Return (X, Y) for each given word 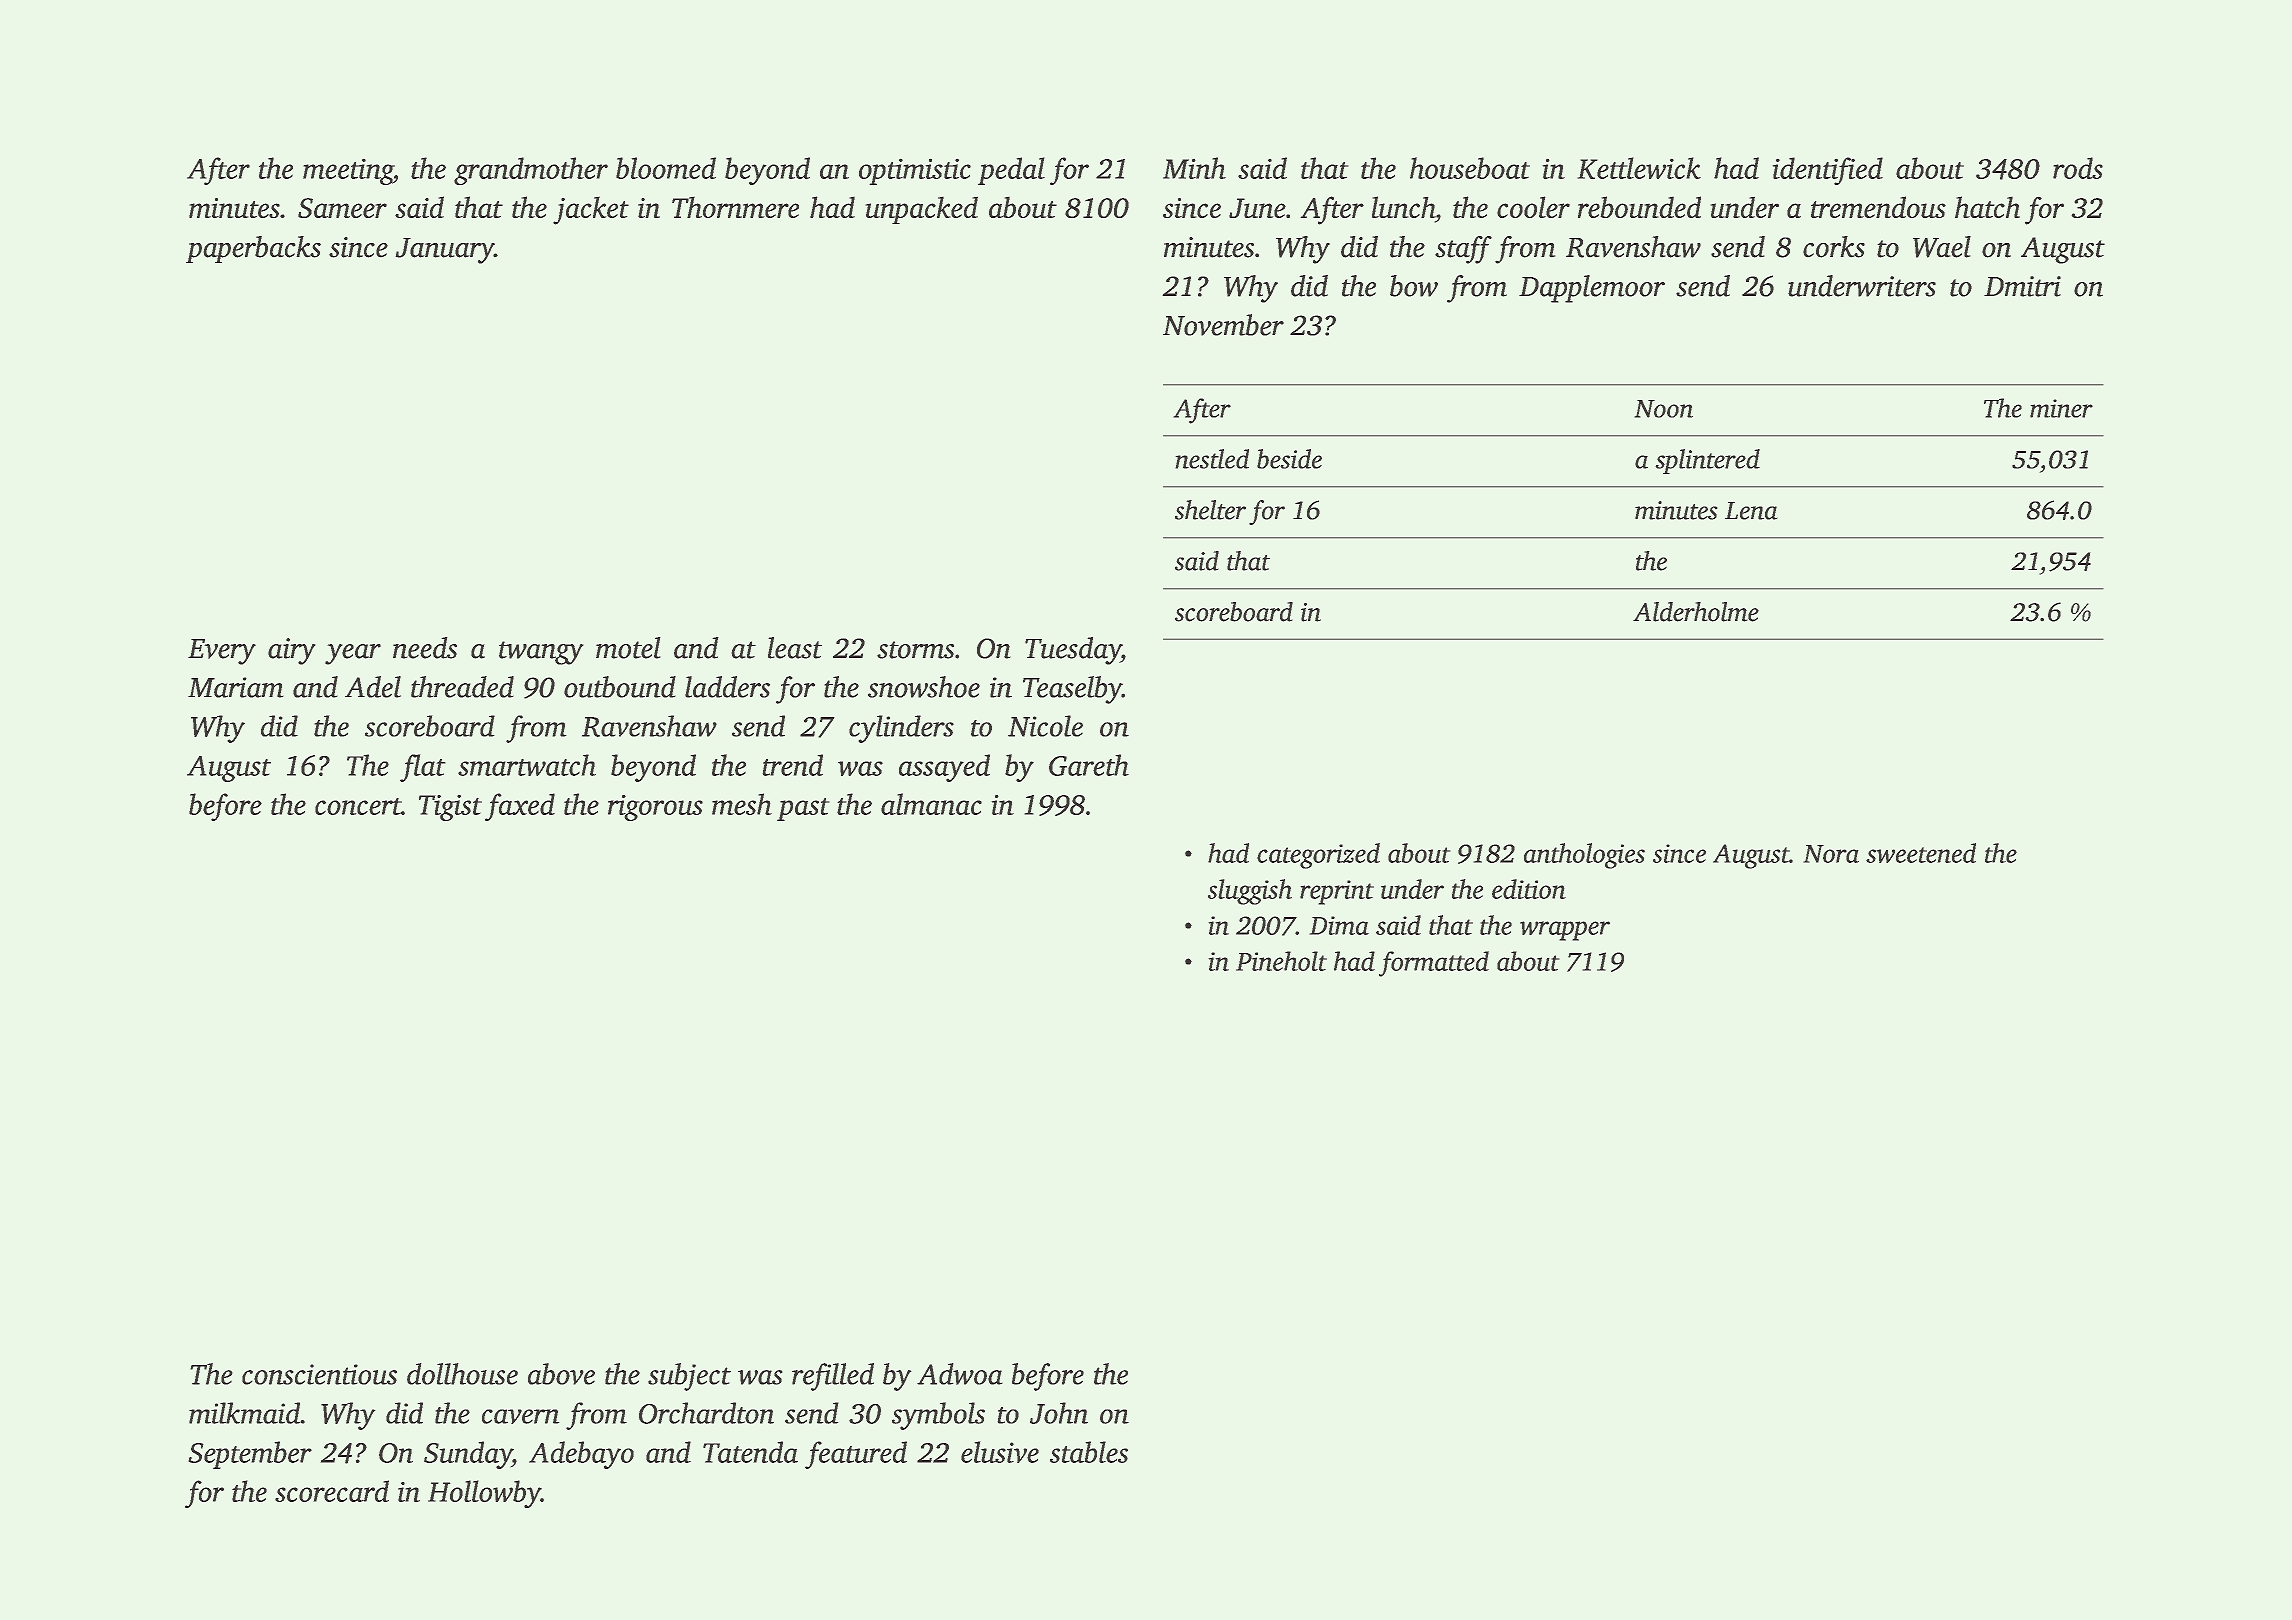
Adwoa (959, 1374)
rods (2078, 168)
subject (689, 1377)
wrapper (1565, 931)
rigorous (655, 808)
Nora (1831, 854)
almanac (931, 804)
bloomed (666, 168)
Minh (1194, 168)
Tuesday (1073, 651)
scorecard (332, 1491)
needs (425, 648)
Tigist (450, 808)
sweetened (1921, 853)
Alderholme (1696, 612)
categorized (1318, 856)
